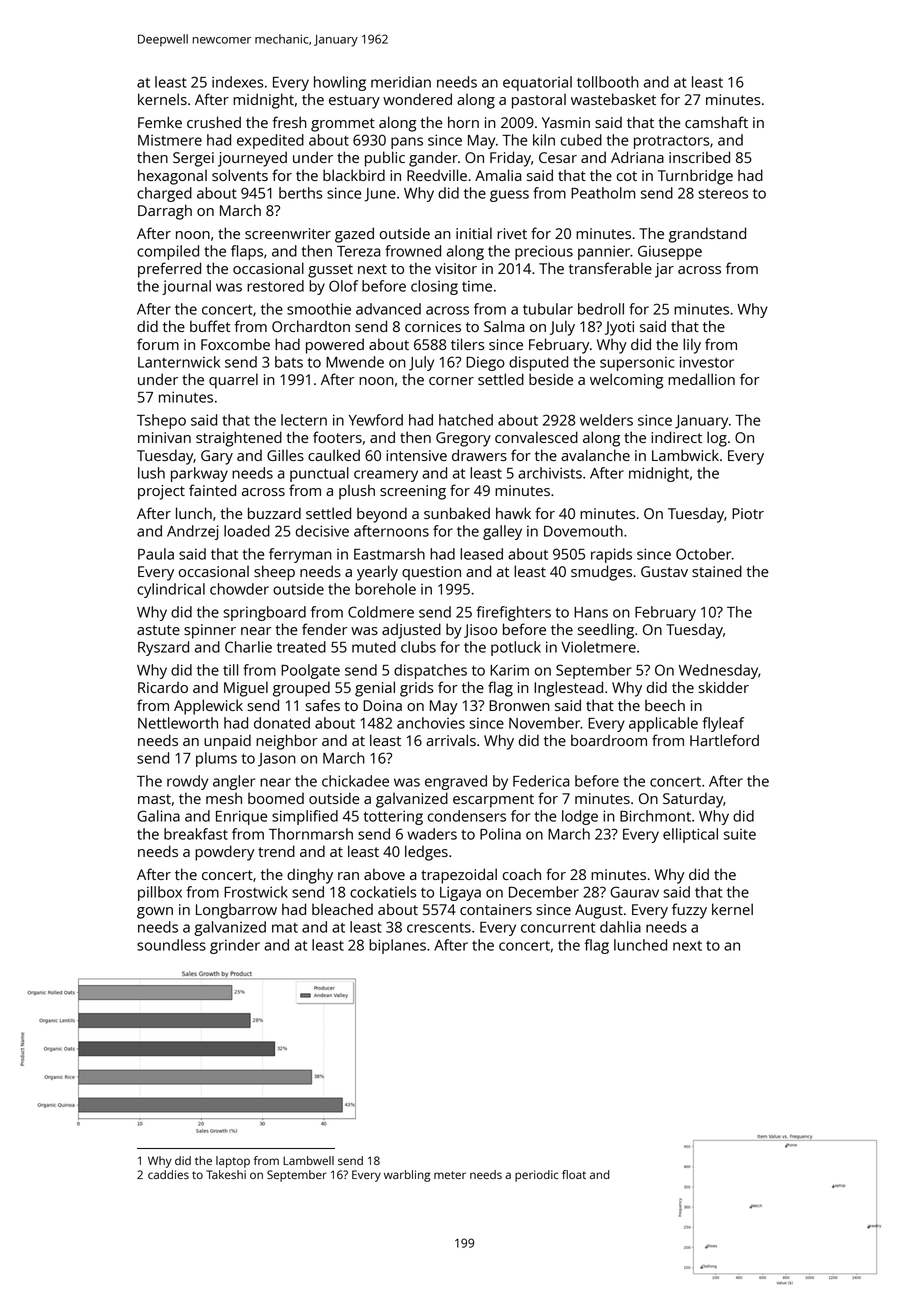 The width and height of the screenshot is (908, 1316). I want to click on investor, so click(707, 362).
